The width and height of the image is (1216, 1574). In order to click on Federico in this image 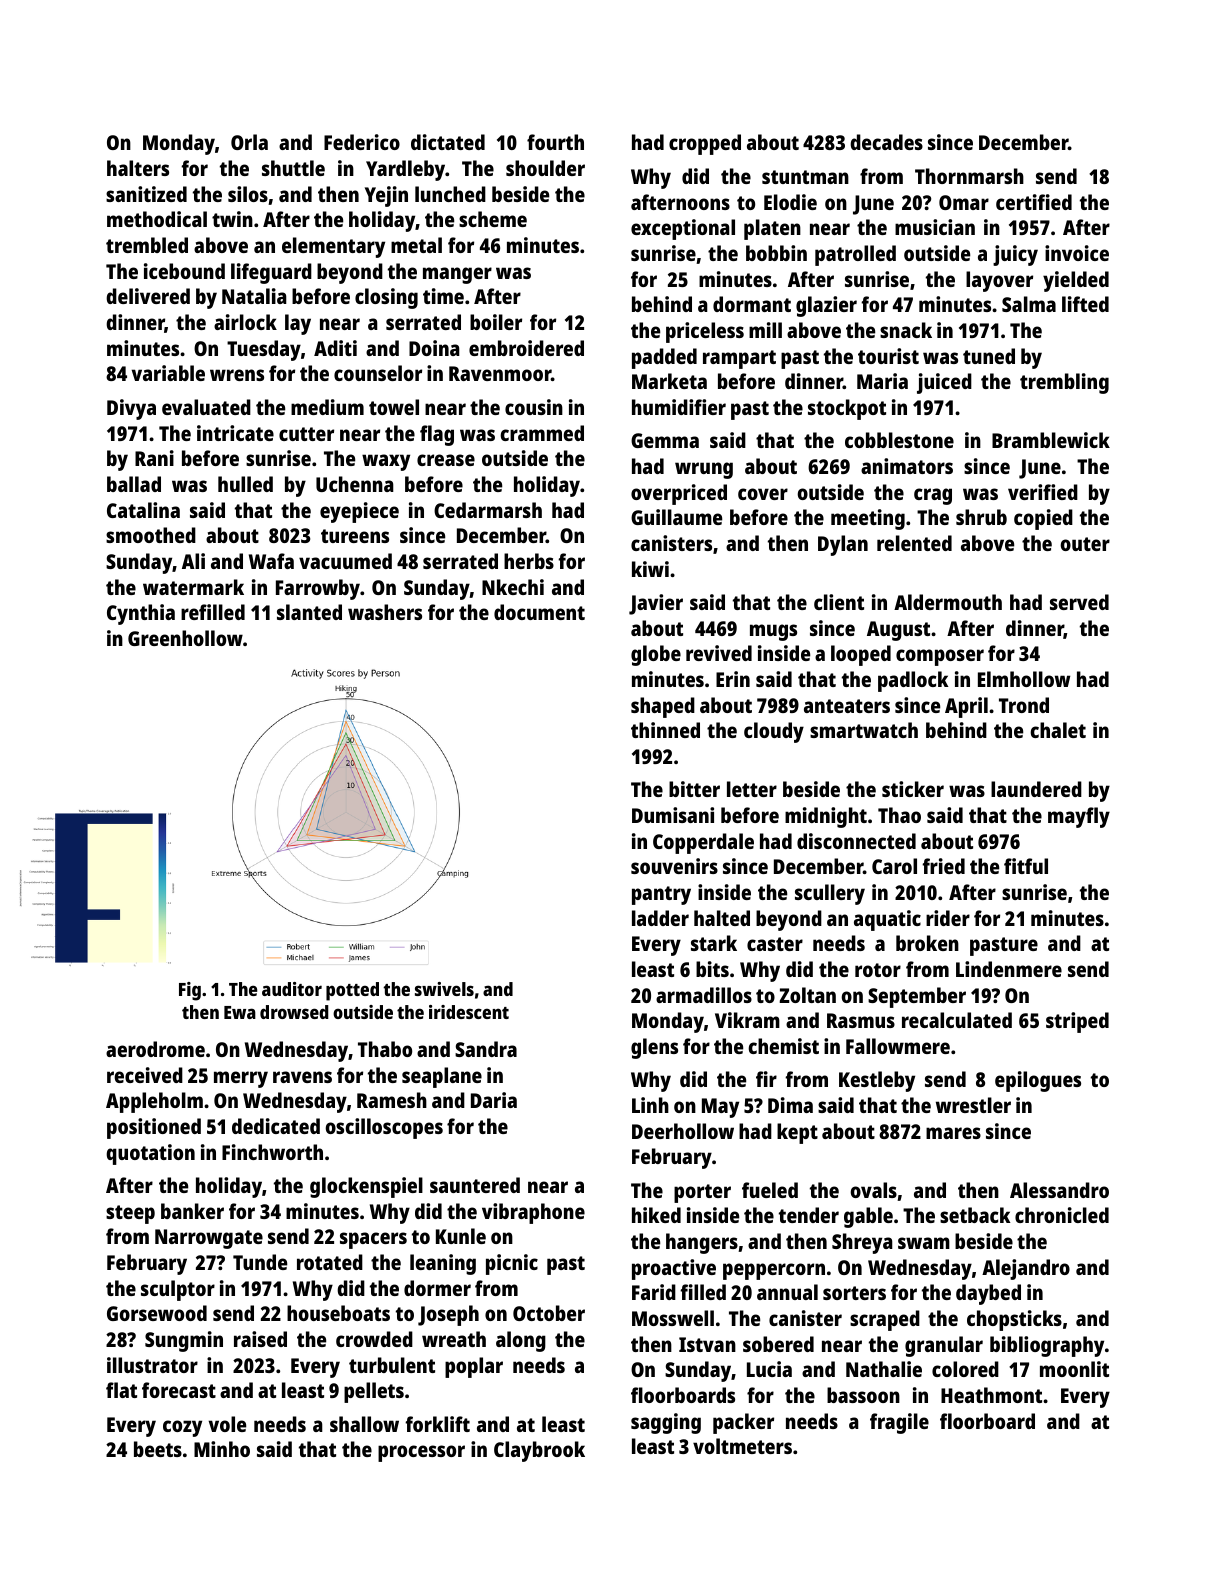, I will do `click(362, 142)`.
